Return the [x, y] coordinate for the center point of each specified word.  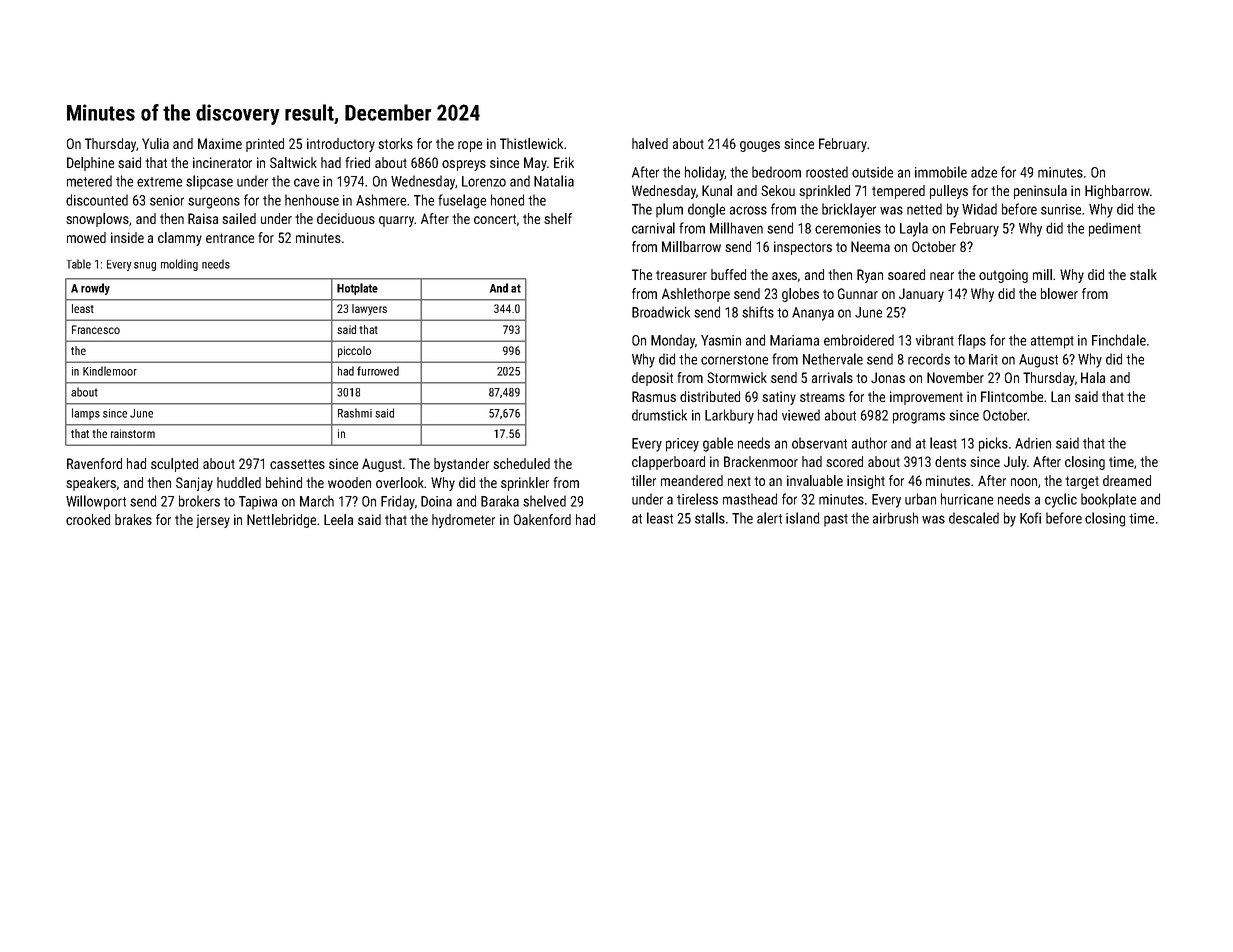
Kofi [1030, 518]
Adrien [1033, 443]
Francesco [96, 329]
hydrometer [463, 521]
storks [395, 143]
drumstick [659, 415]
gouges [760, 146]
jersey [213, 521]
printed [265, 145]
